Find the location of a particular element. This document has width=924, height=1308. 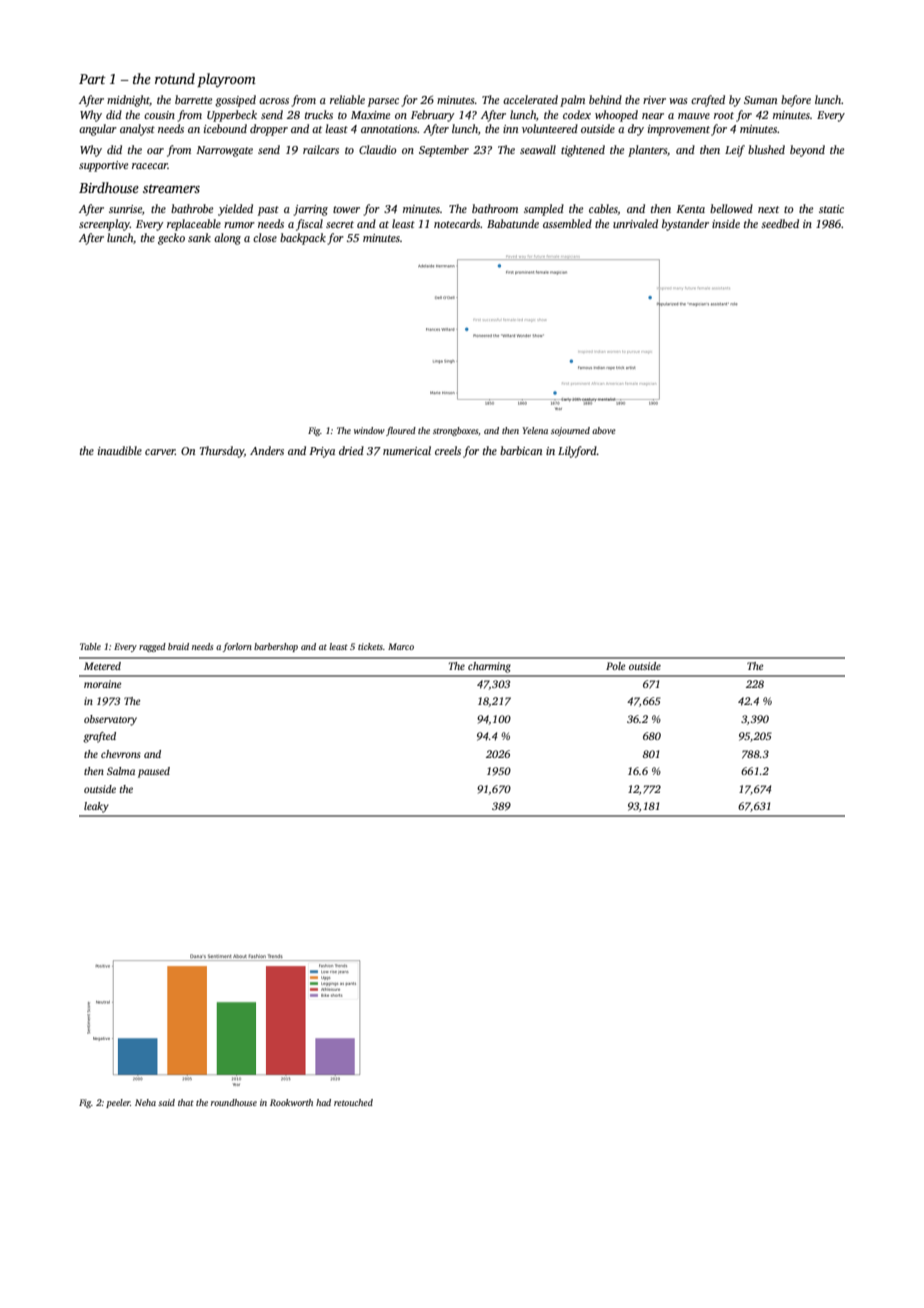

carver is located at coordinates (160, 452).
